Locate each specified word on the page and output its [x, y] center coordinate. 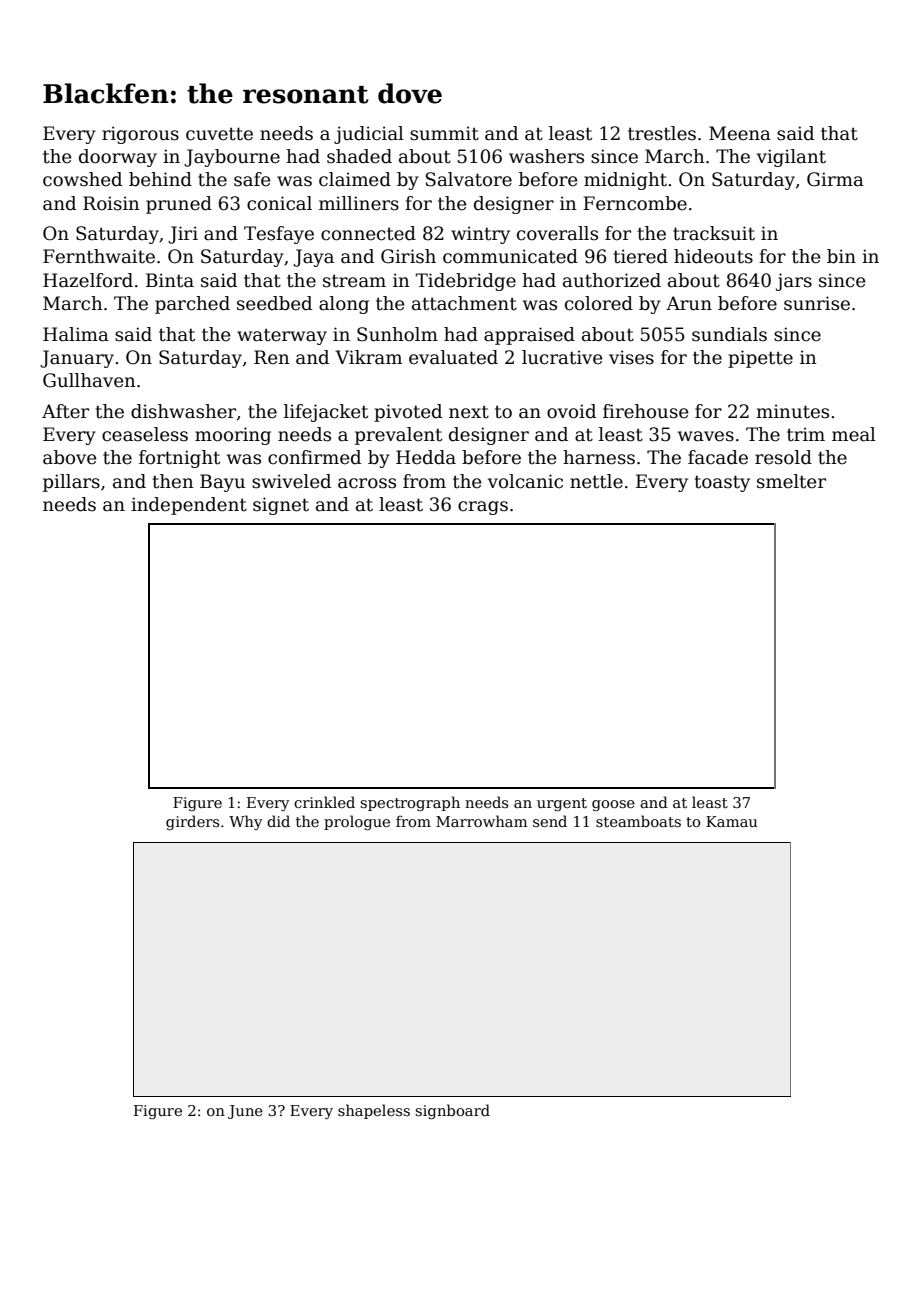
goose [613, 805]
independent [189, 506]
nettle [596, 481]
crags [483, 508]
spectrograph [410, 803]
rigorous [140, 135]
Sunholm [397, 334]
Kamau [732, 821]
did [278, 821]
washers [546, 156]
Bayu [222, 483]
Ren [272, 357]
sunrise [817, 303]
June [245, 1112]
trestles [662, 133]
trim [806, 434]
